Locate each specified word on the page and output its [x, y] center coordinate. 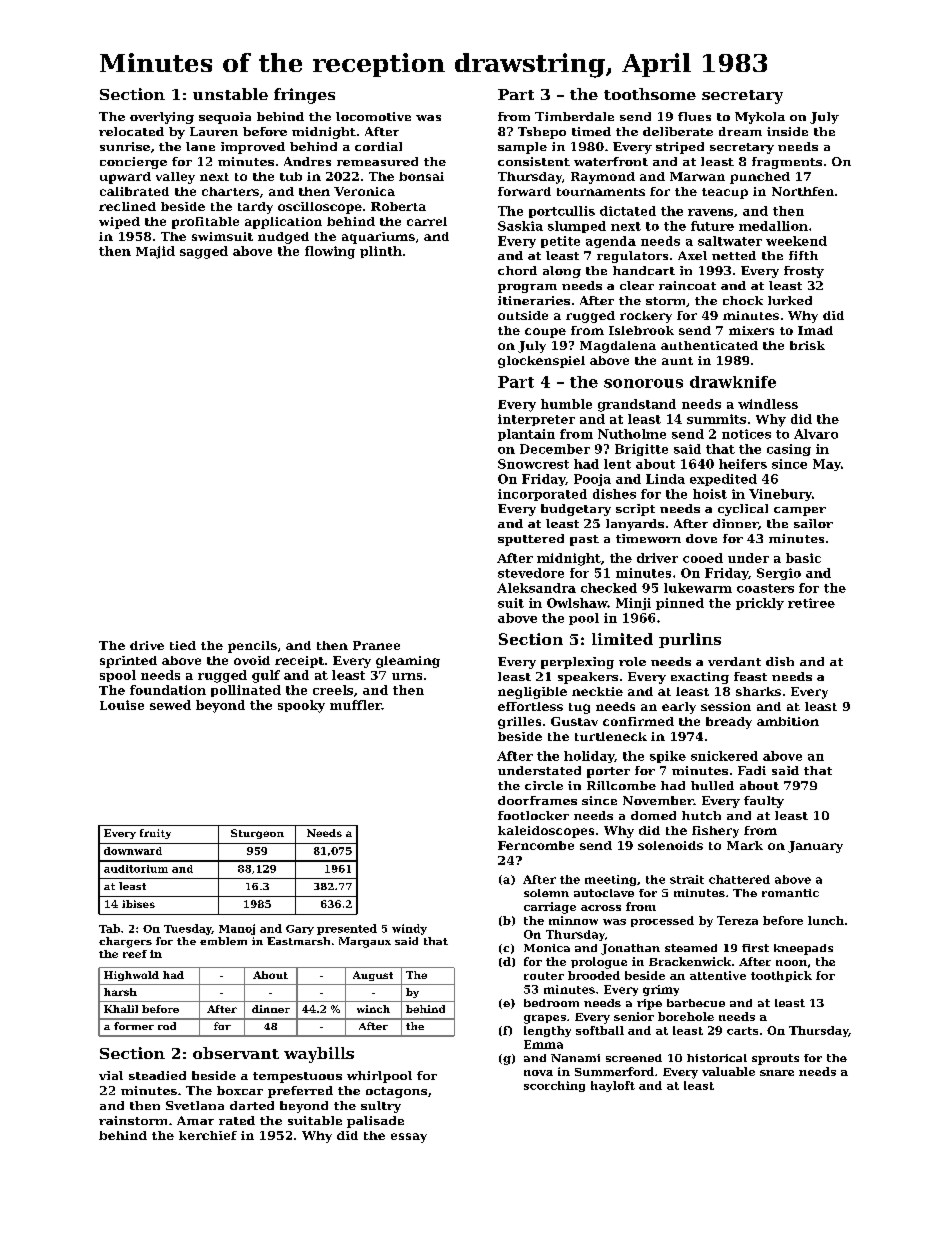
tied [183, 645]
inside [787, 131]
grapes [545, 1019]
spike [668, 757]
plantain [526, 435]
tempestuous [297, 1077]
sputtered [531, 540]
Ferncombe [536, 845]
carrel [427, 221]
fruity [155, 834]
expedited [723, 480]
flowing [330, 252]
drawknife [733, 382]
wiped [119, 223]
